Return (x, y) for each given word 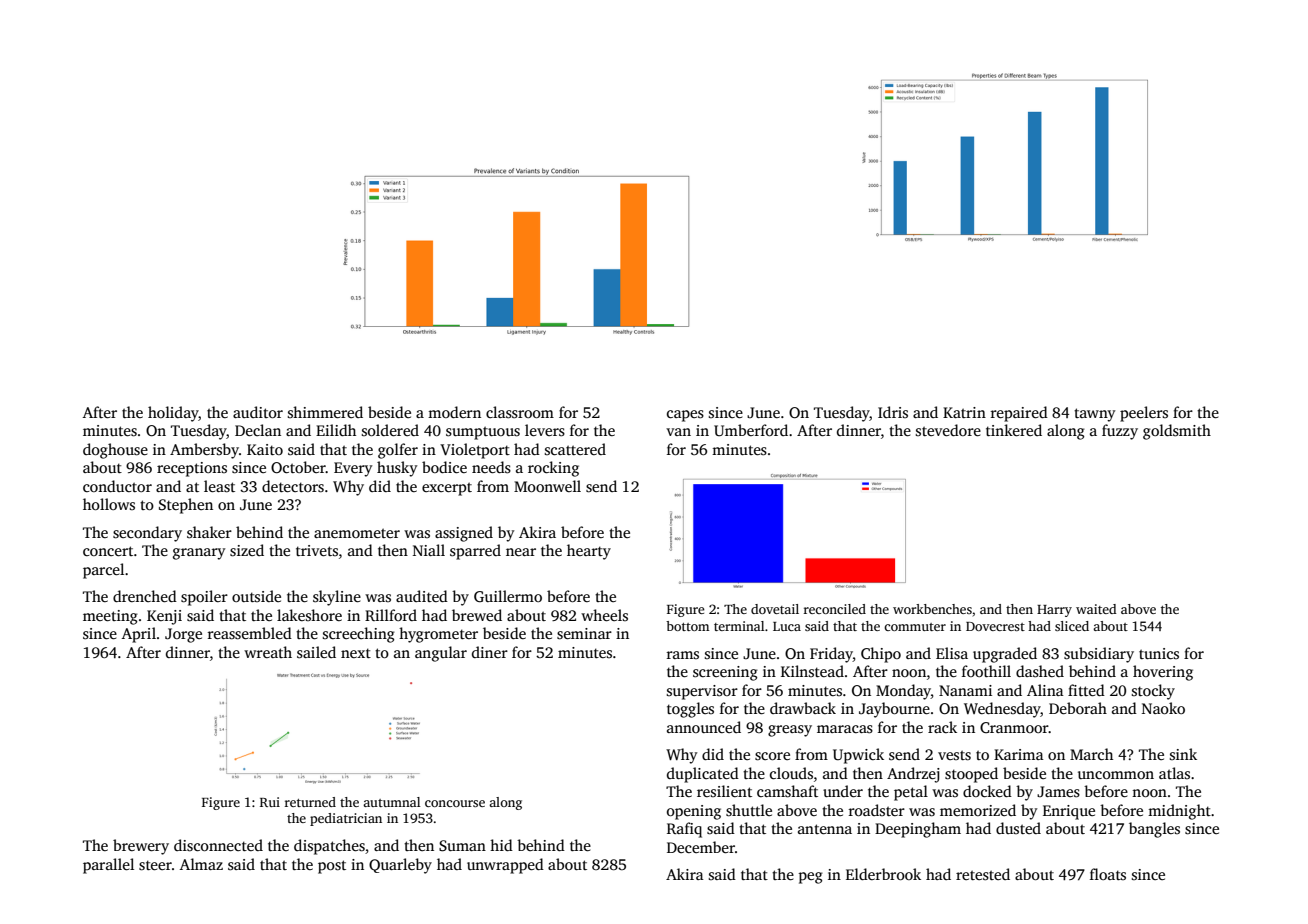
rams (683, 655)
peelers (1144, 414)
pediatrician (346, 819)
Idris (893, 412)
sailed (316, 652)
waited (1096, 609)
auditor (258, 412)
